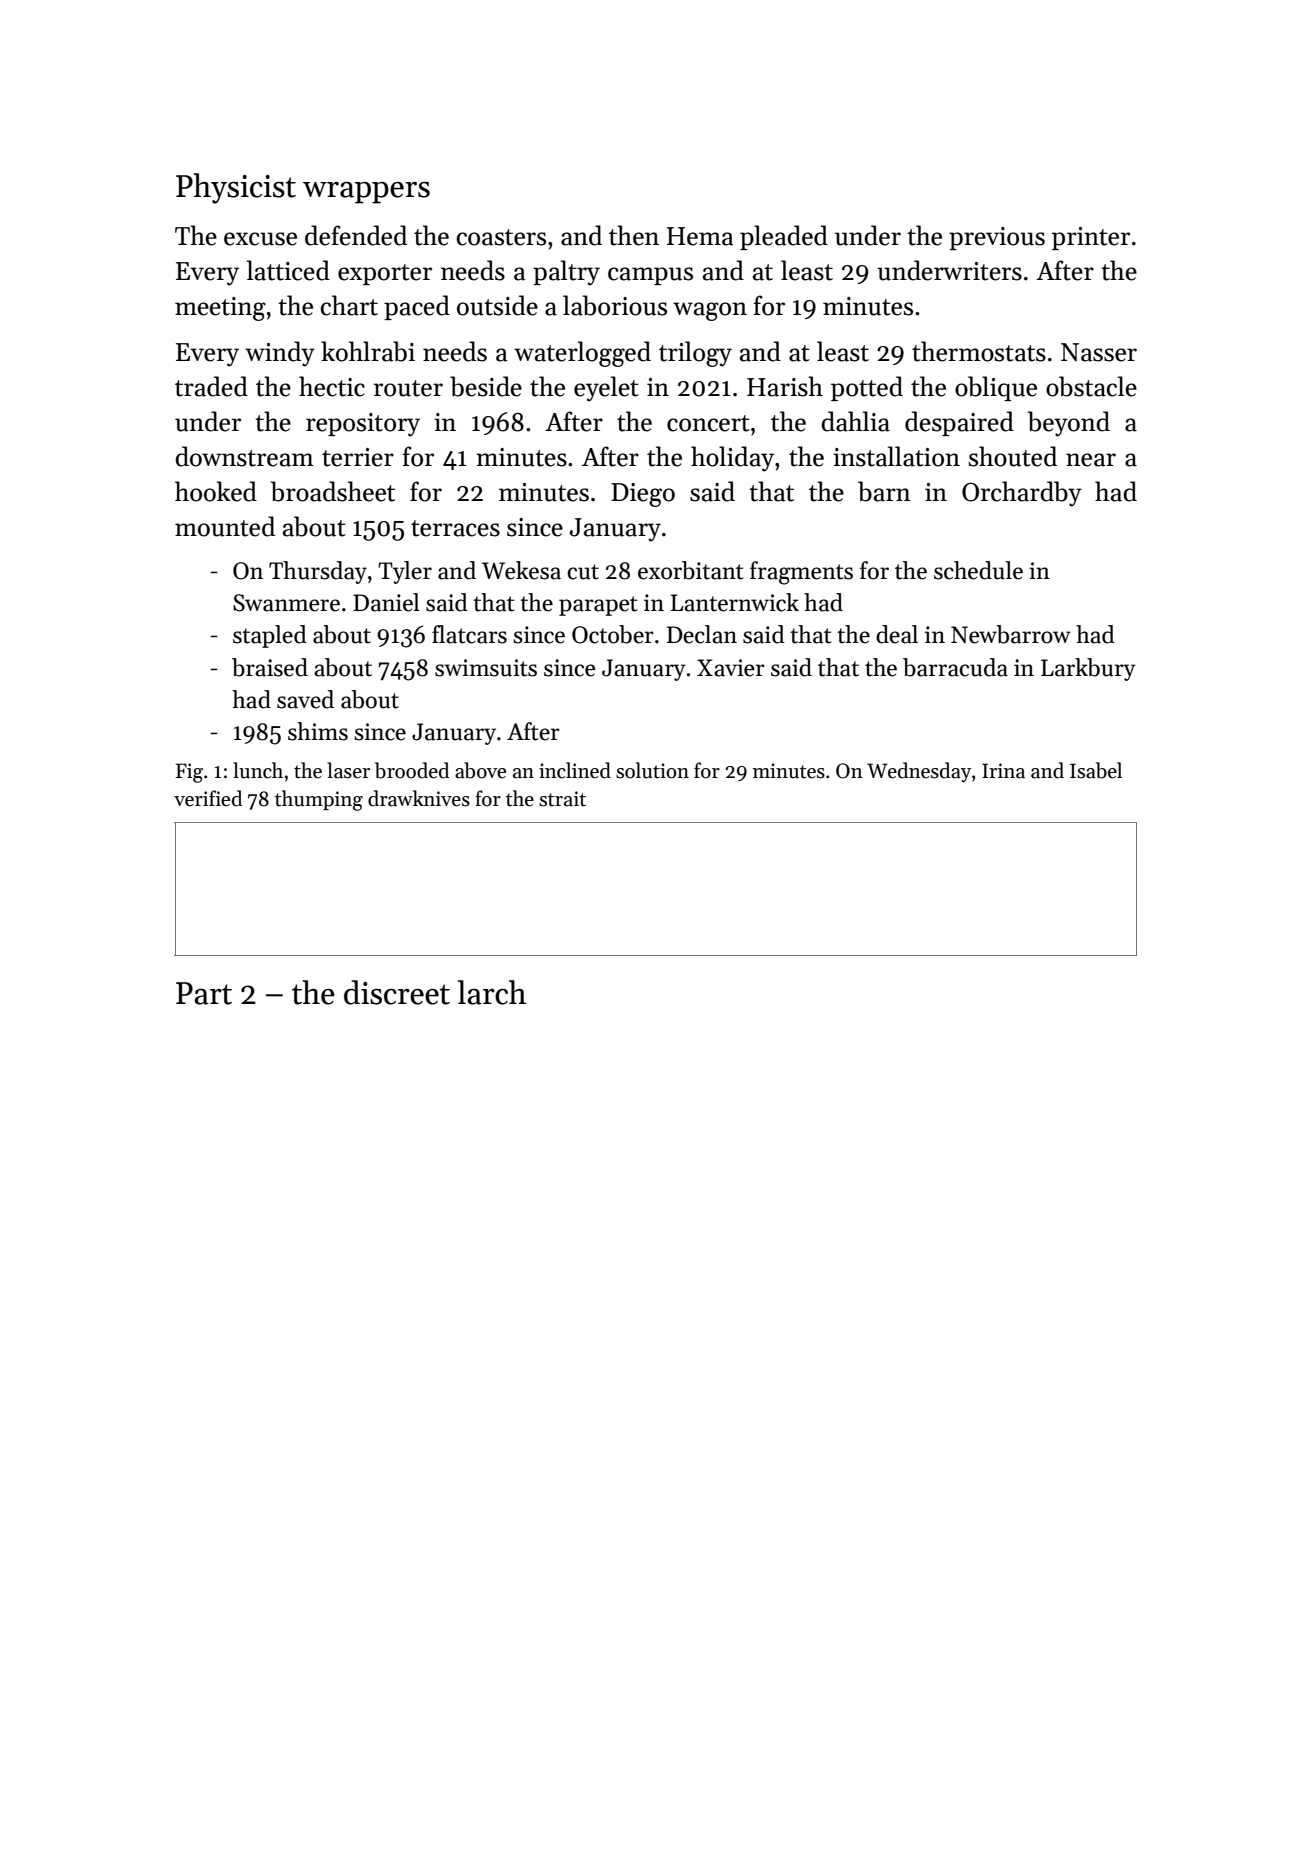 This screenshot has height=1856, width=1312. I want to click on flatcars, so click(469, 634).
